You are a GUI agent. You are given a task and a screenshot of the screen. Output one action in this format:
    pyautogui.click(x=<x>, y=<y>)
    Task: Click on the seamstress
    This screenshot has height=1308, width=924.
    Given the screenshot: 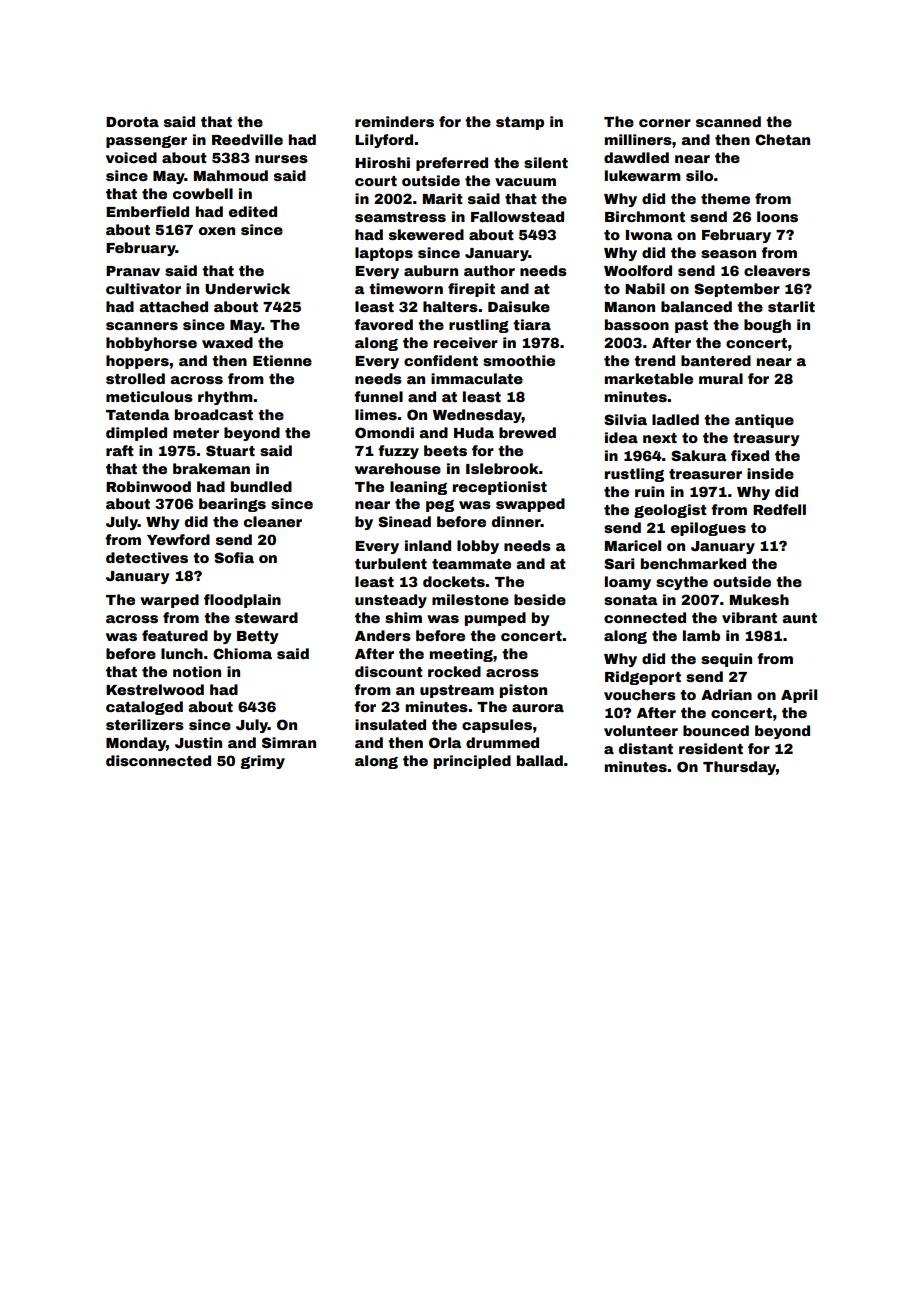 What is the action you would take?
    pyautogui.click(x=400, y=217)
